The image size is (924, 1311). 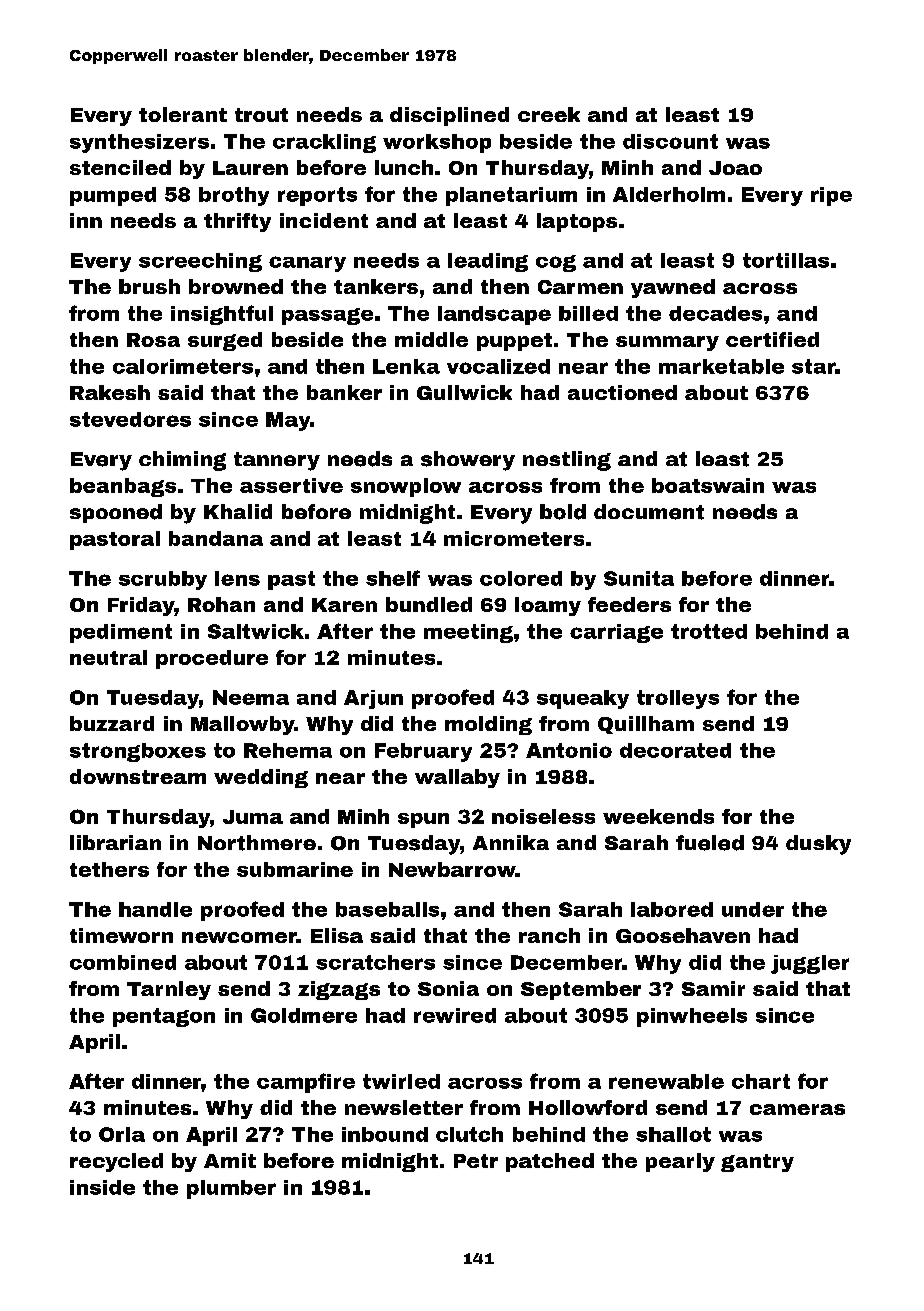 I want to click on buzzard, so click(x=112, y=723).
